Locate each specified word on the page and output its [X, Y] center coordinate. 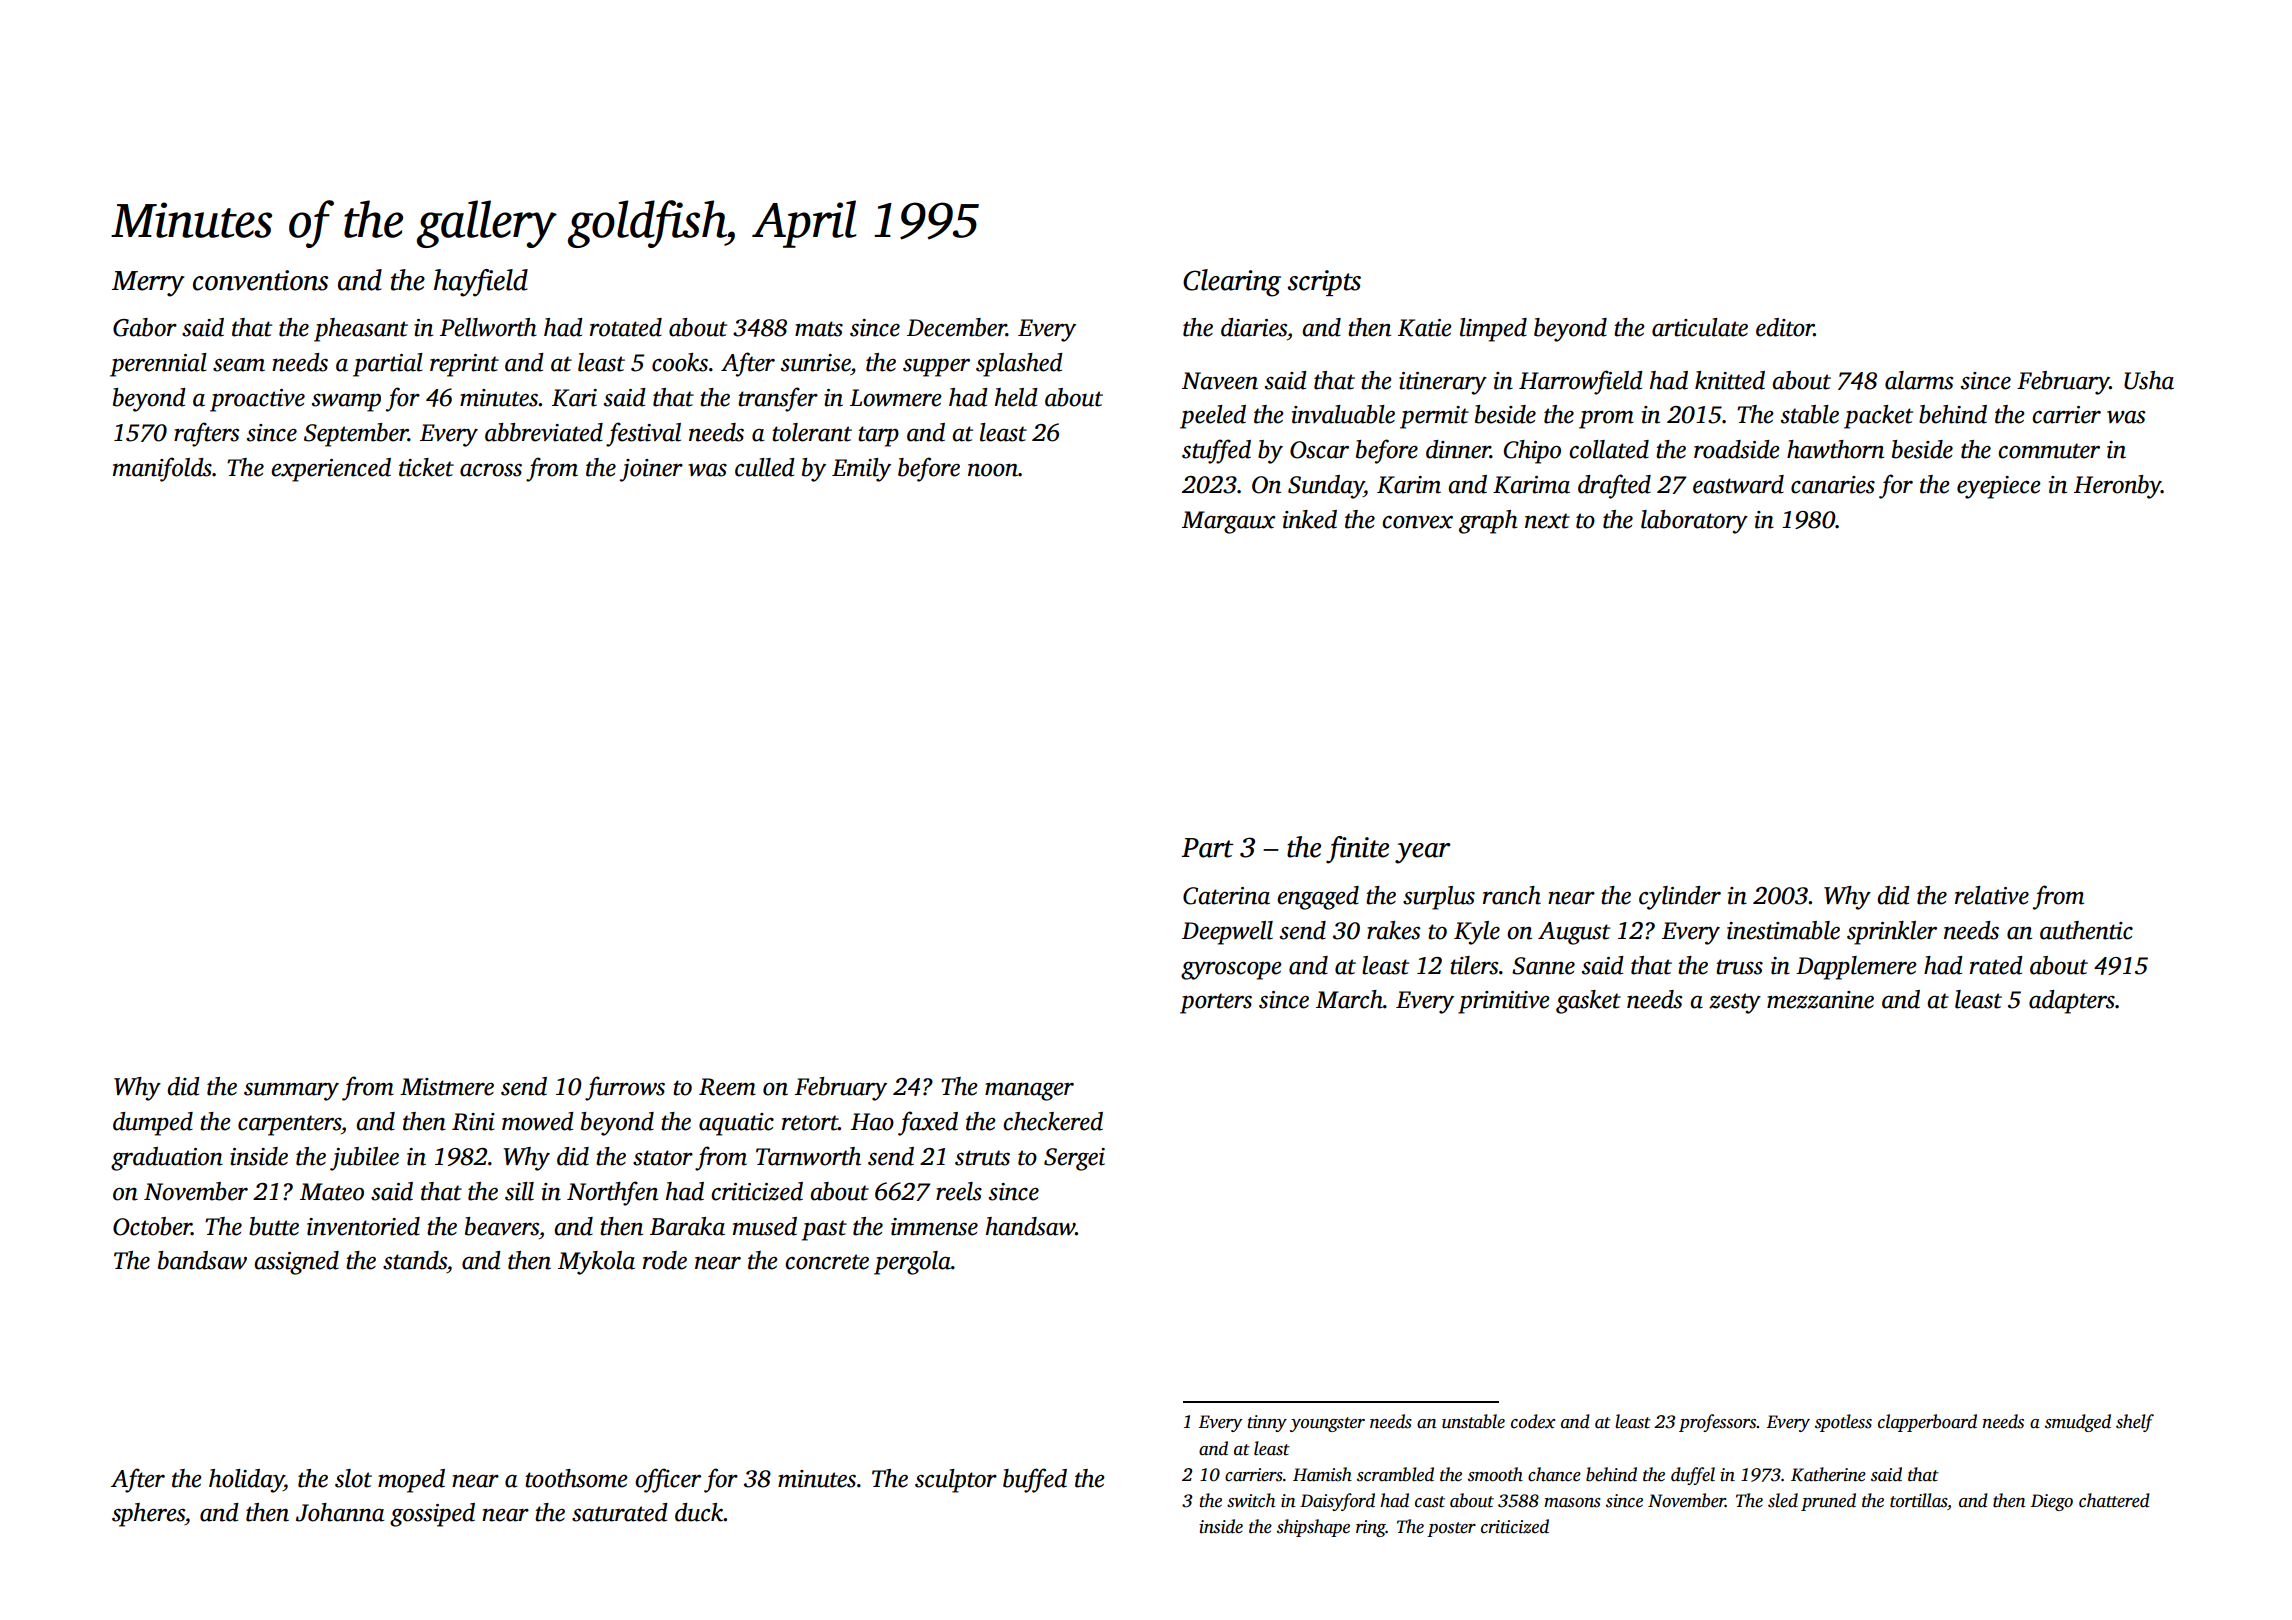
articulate [1700, 327]
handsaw [1030, 1226]
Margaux [1228, 522]
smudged [2078, 1423]
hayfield [481, 283]
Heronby [2117, 487]
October [152, 1226]
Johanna [340, 1512]
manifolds [162, 469]
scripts [1324, 283]
